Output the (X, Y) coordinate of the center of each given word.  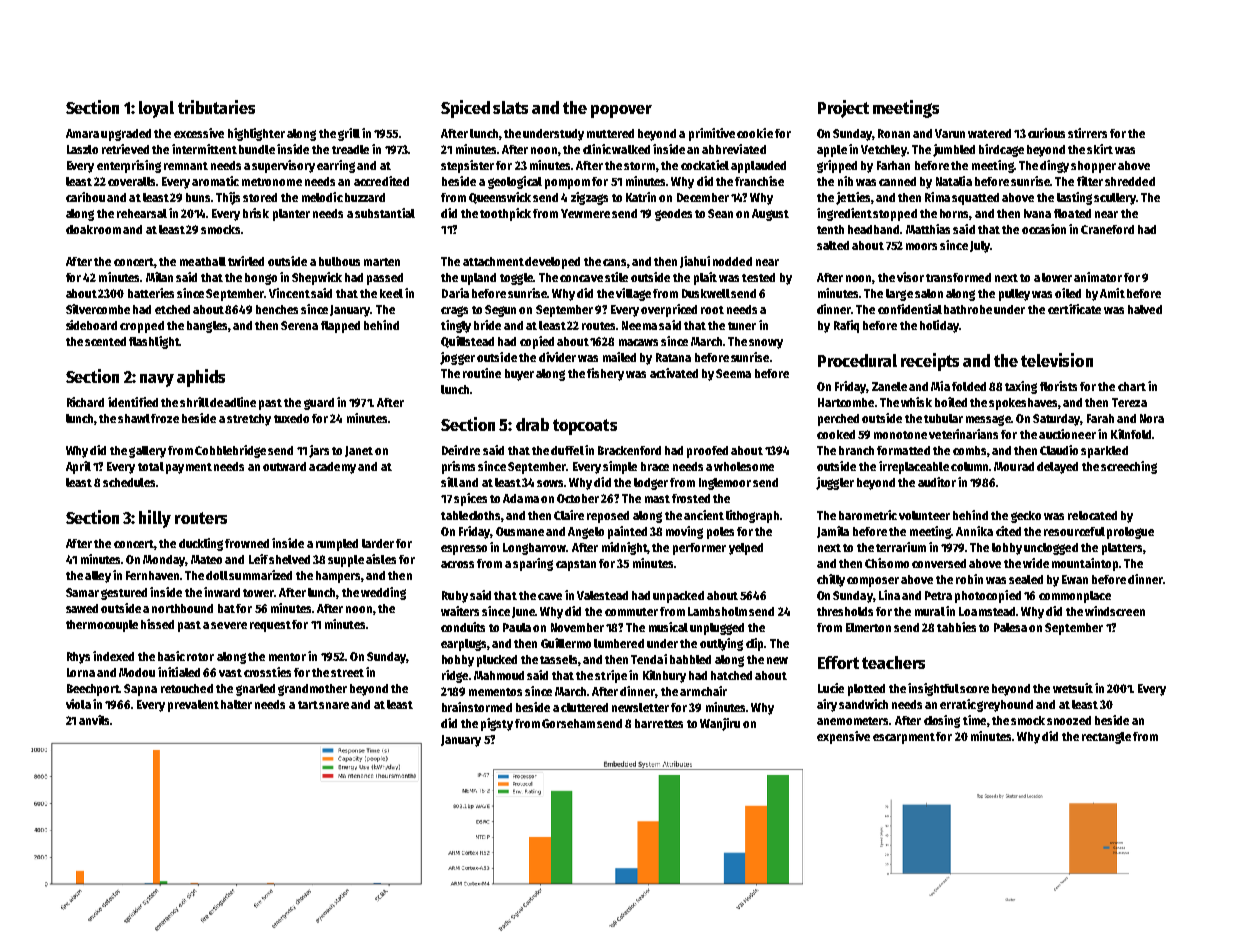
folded (969, 386)
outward (284, 466)
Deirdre (461, 450)
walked (631, 149)
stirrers (1087, 133)
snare (334, 705)
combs (969, 450)
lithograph (752, 516)
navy (157, 380)
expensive (843, 737)
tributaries (216, 107)
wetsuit (1073, 688)
